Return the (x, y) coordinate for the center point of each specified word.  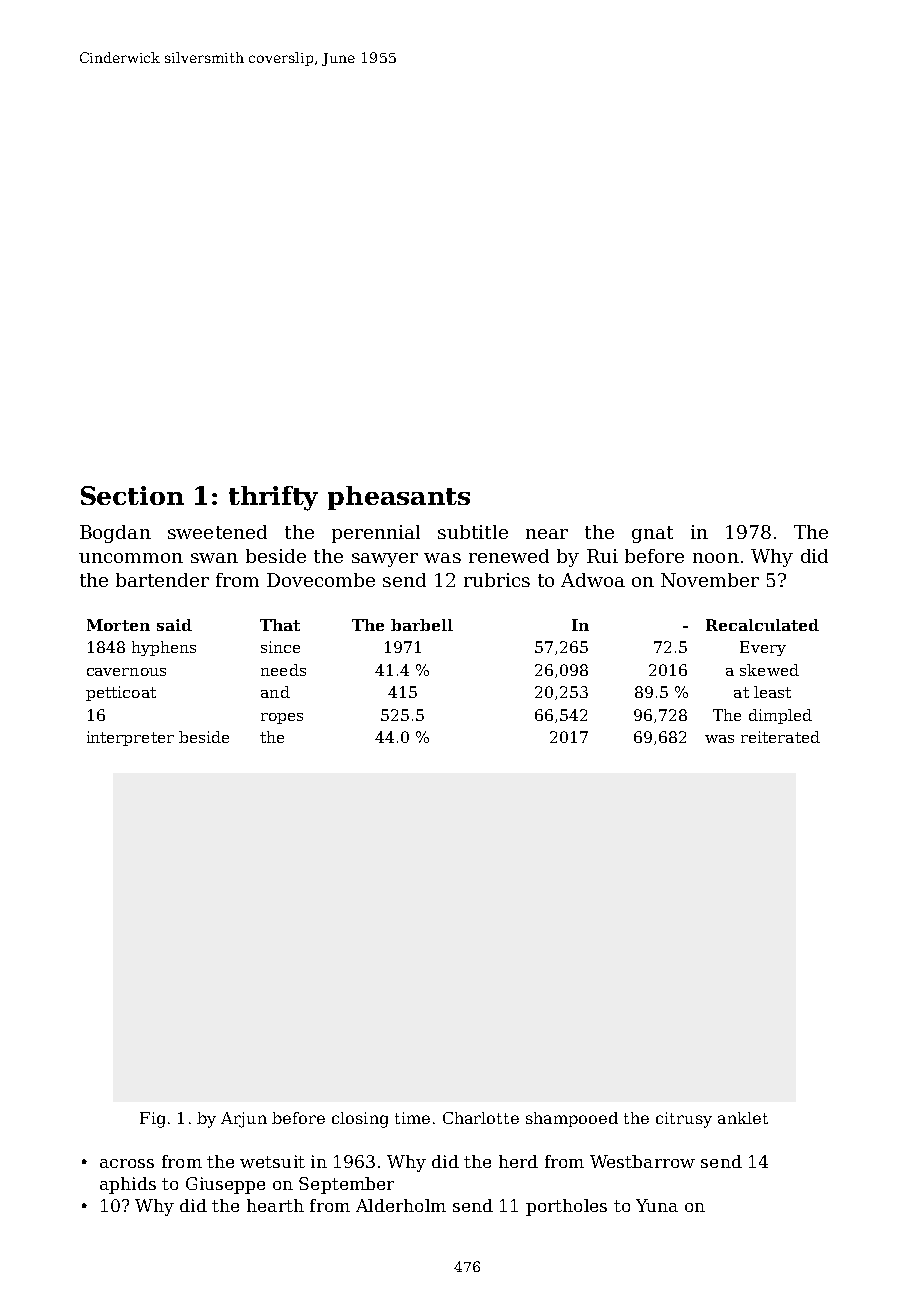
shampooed (572, 1119)
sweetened (217, 532)
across (127, 1163)
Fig (152, 1120)
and (275, 692)
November (710, 580)
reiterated (780, 737)
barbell (422, 625)
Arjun (244, 1120)
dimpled (780, 716)
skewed (769, 670)
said (174, 625)
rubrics (497, 580)
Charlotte (481, 1118)
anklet (743, 1118)
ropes (282, 718)
